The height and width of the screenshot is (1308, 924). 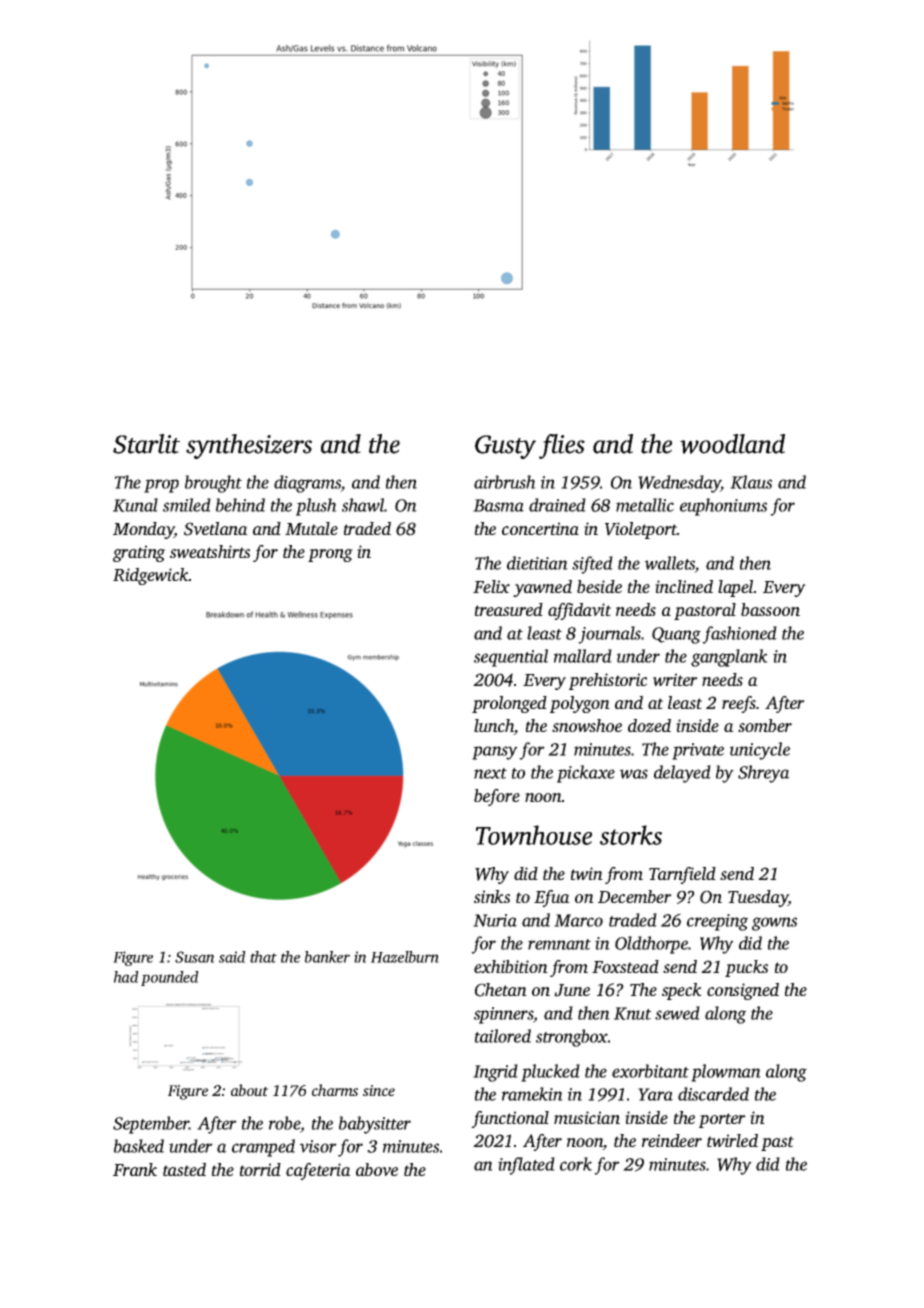 What do you see at coordinates (497, 797) in the screenshot?
I see `before` at bounding box center [497, 797].
